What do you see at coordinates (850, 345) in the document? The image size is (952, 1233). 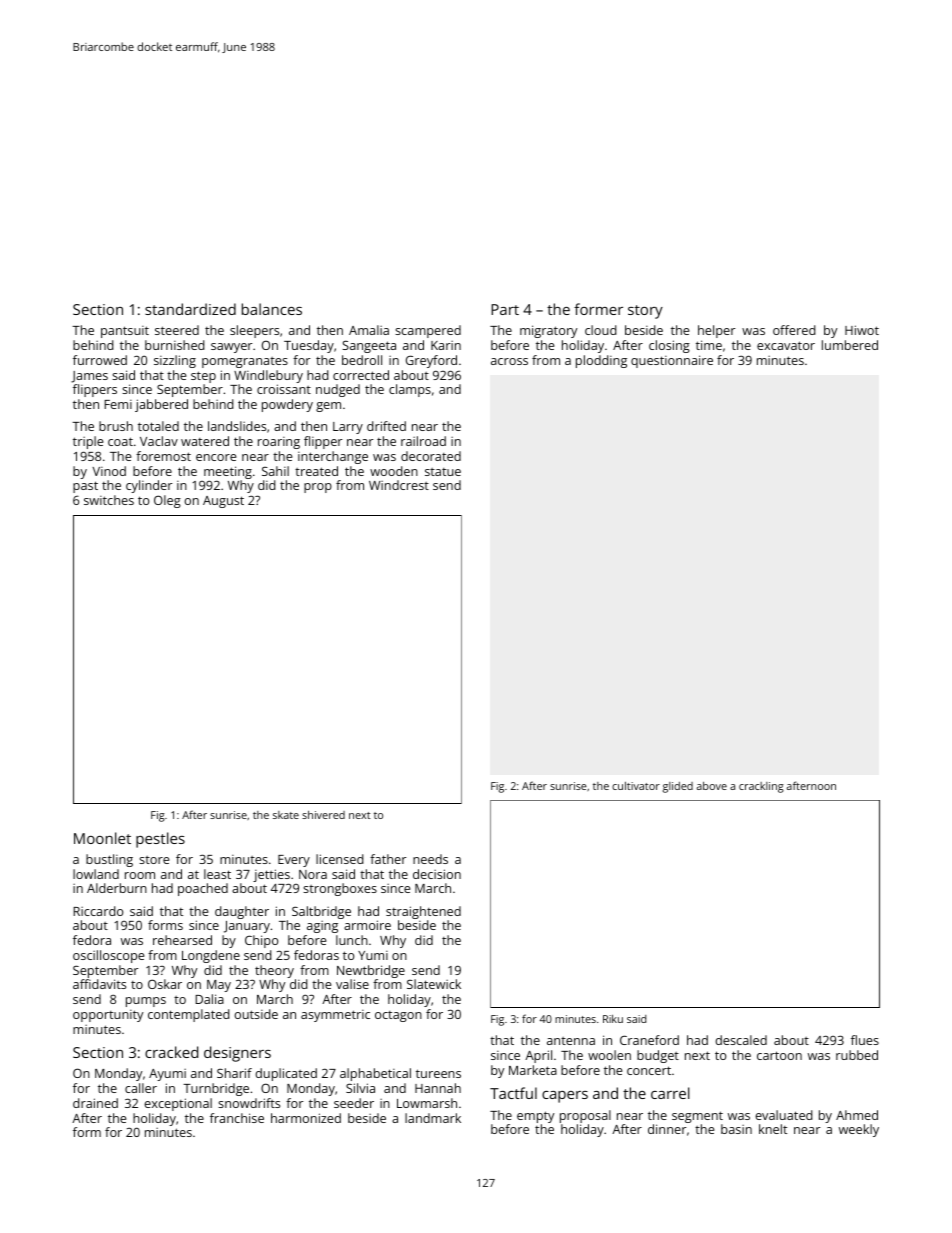 I see `lumbered` at bounding box center [850, 345].
